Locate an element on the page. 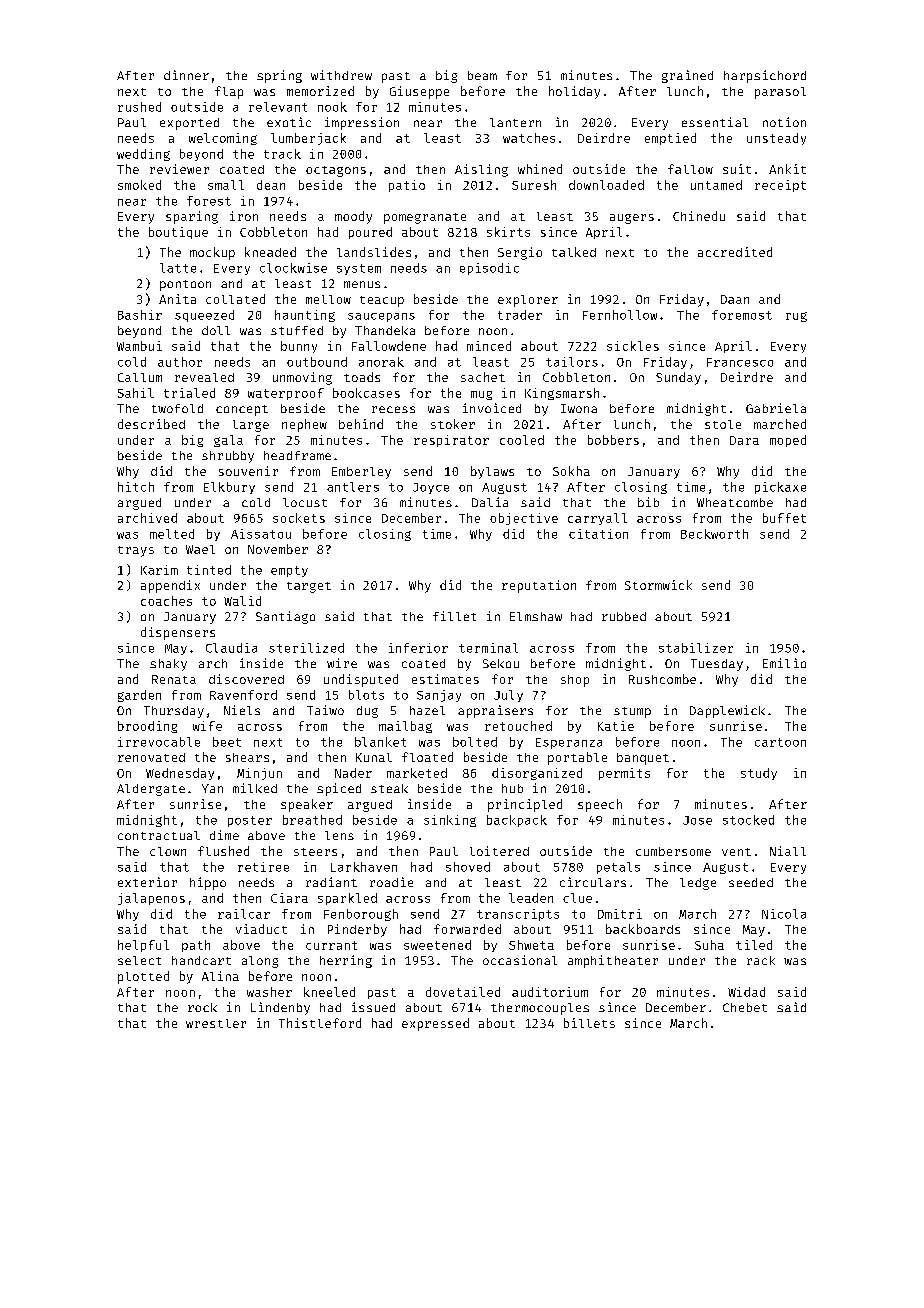  pickaxe is located at coordinates (780, 488).
